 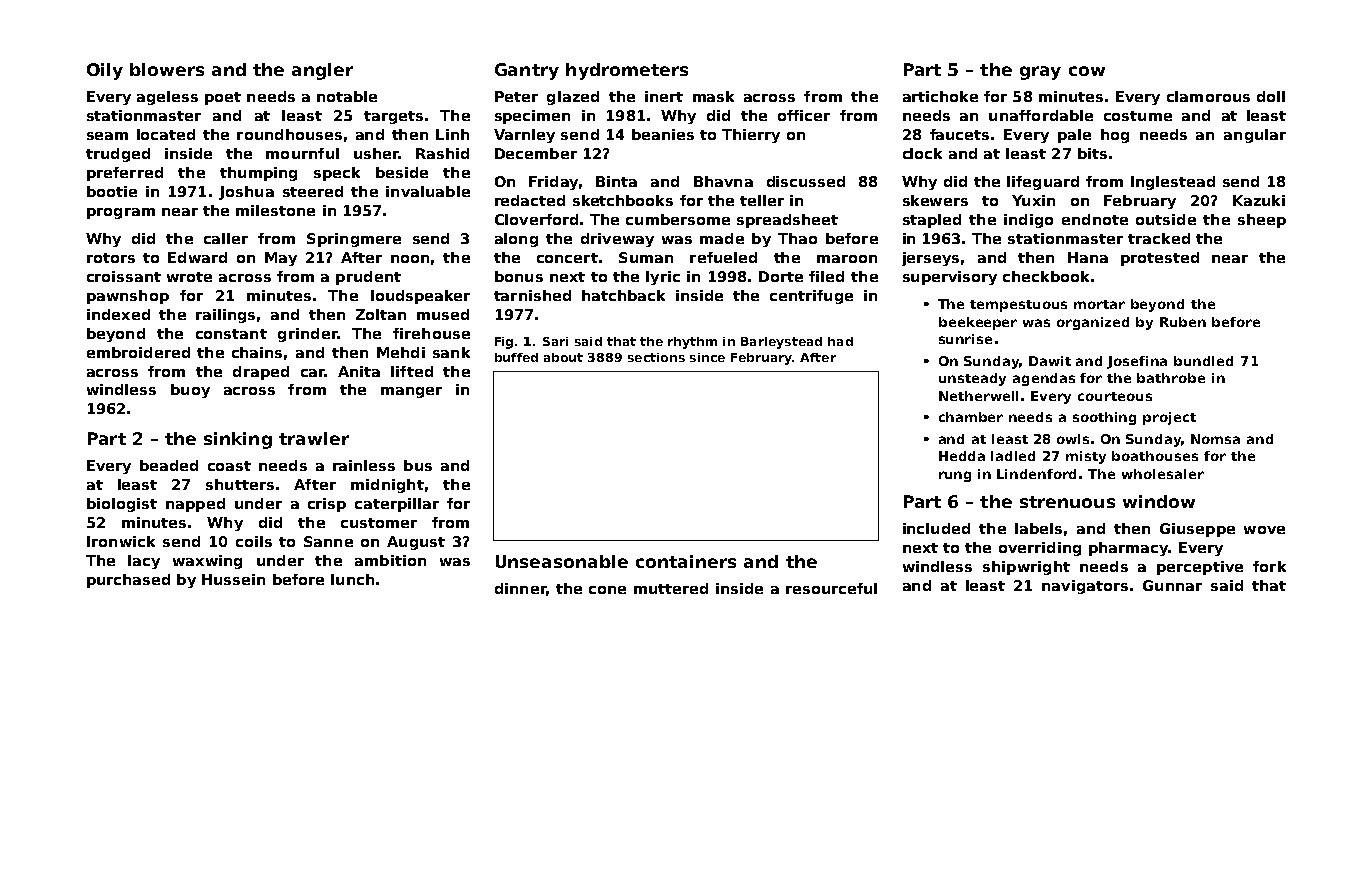 What do you see at coordinates (1026, 568) in the screenshot?
I see `shipwright` at bounding box center [1026, 568].
